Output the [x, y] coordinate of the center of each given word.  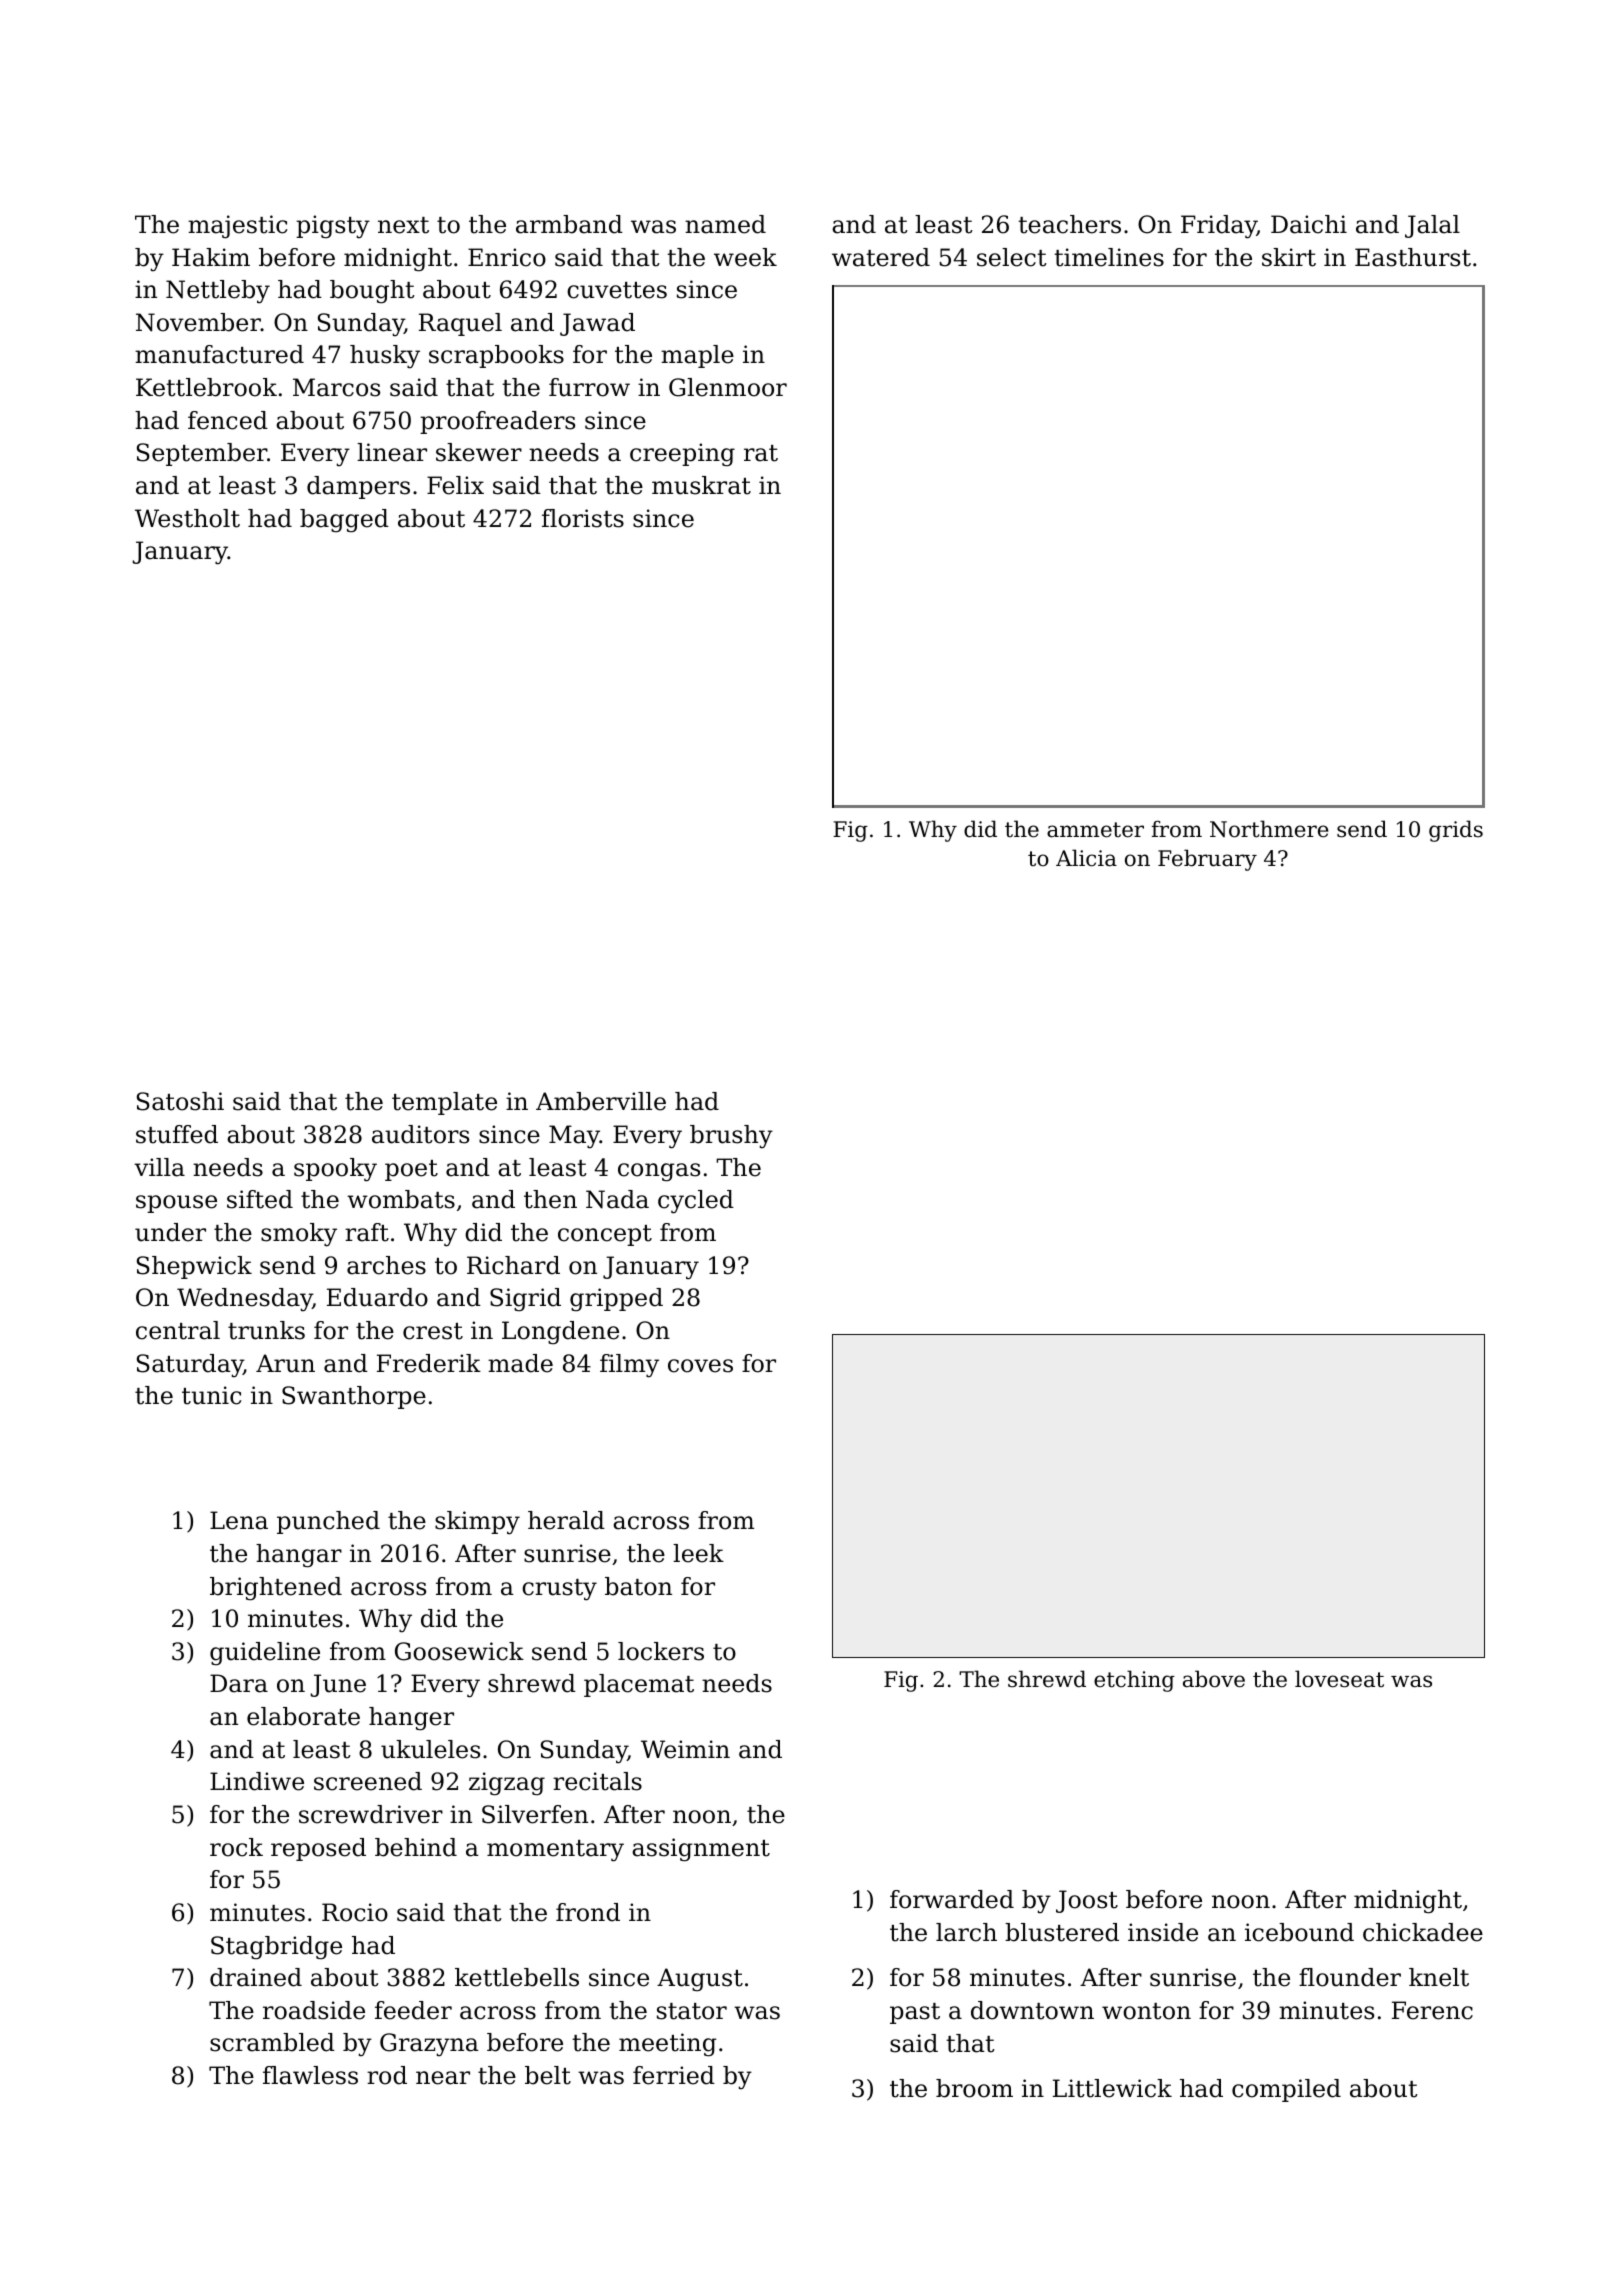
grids [1456, 831]
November [198, 322]
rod [387, 2075]
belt [548, 2075]
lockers [661, 1651]
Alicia [1086, 858]
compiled [1286, 2090]
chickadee [1423, 1932]
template [444, 1103]
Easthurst [1413, 257]
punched [328, 1522]
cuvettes [617, 290]
